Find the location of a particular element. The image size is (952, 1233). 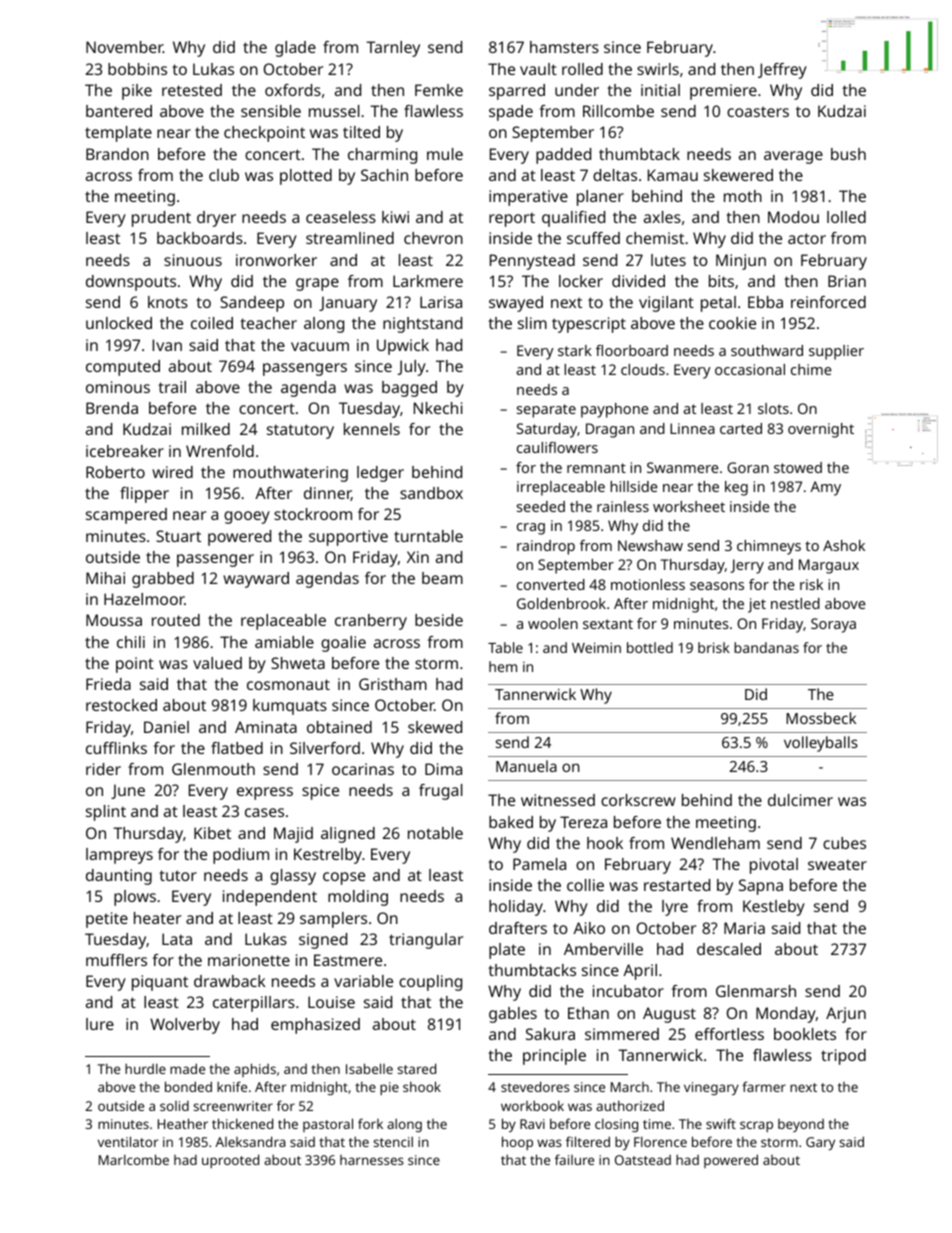

glade is located at coordinates (295, 49).
